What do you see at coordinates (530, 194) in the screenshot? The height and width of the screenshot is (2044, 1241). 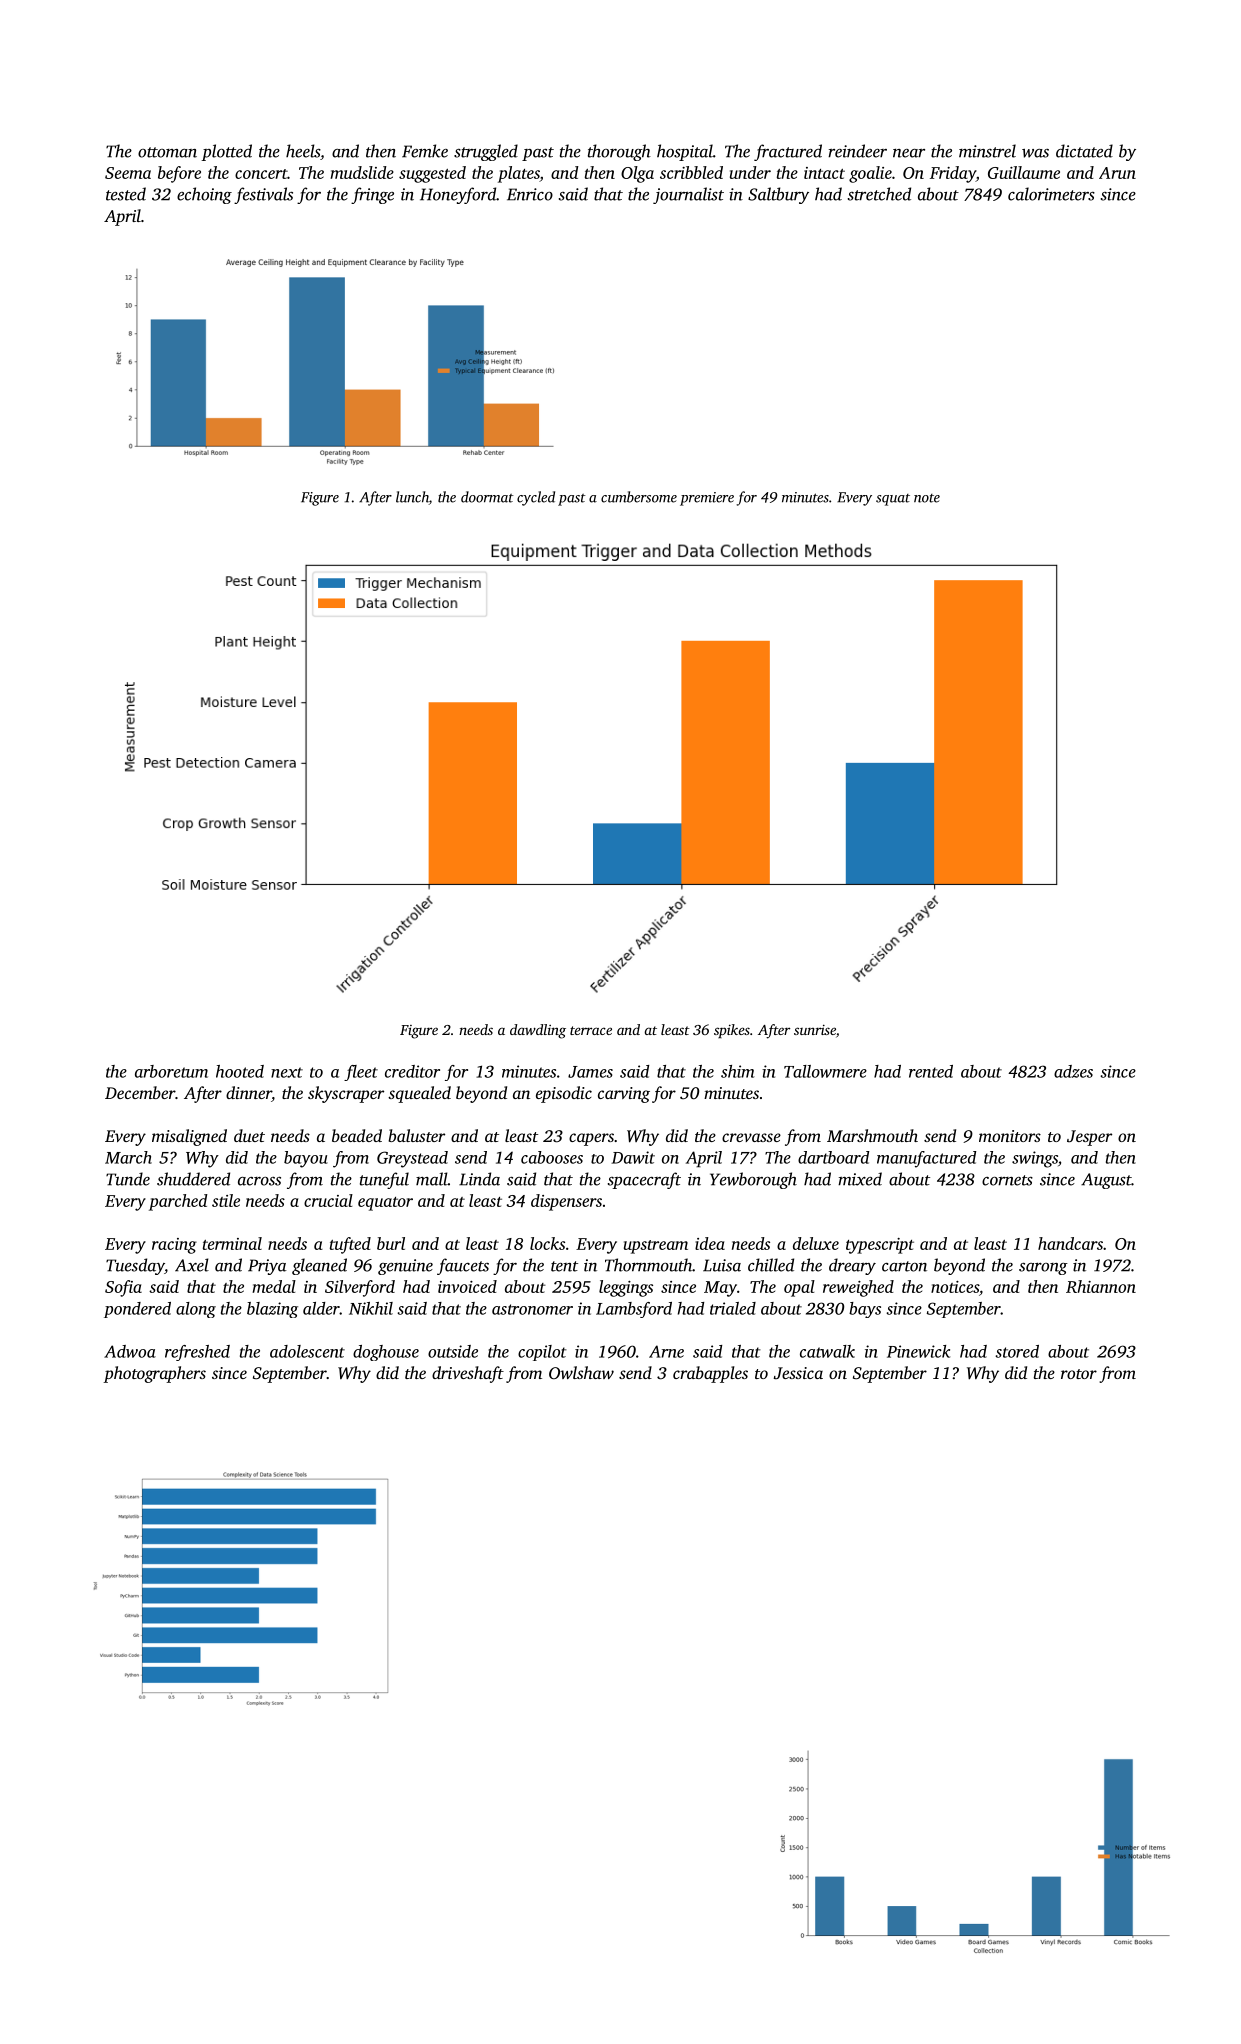 I see `Enrico` at bounding box center [530, 194].
